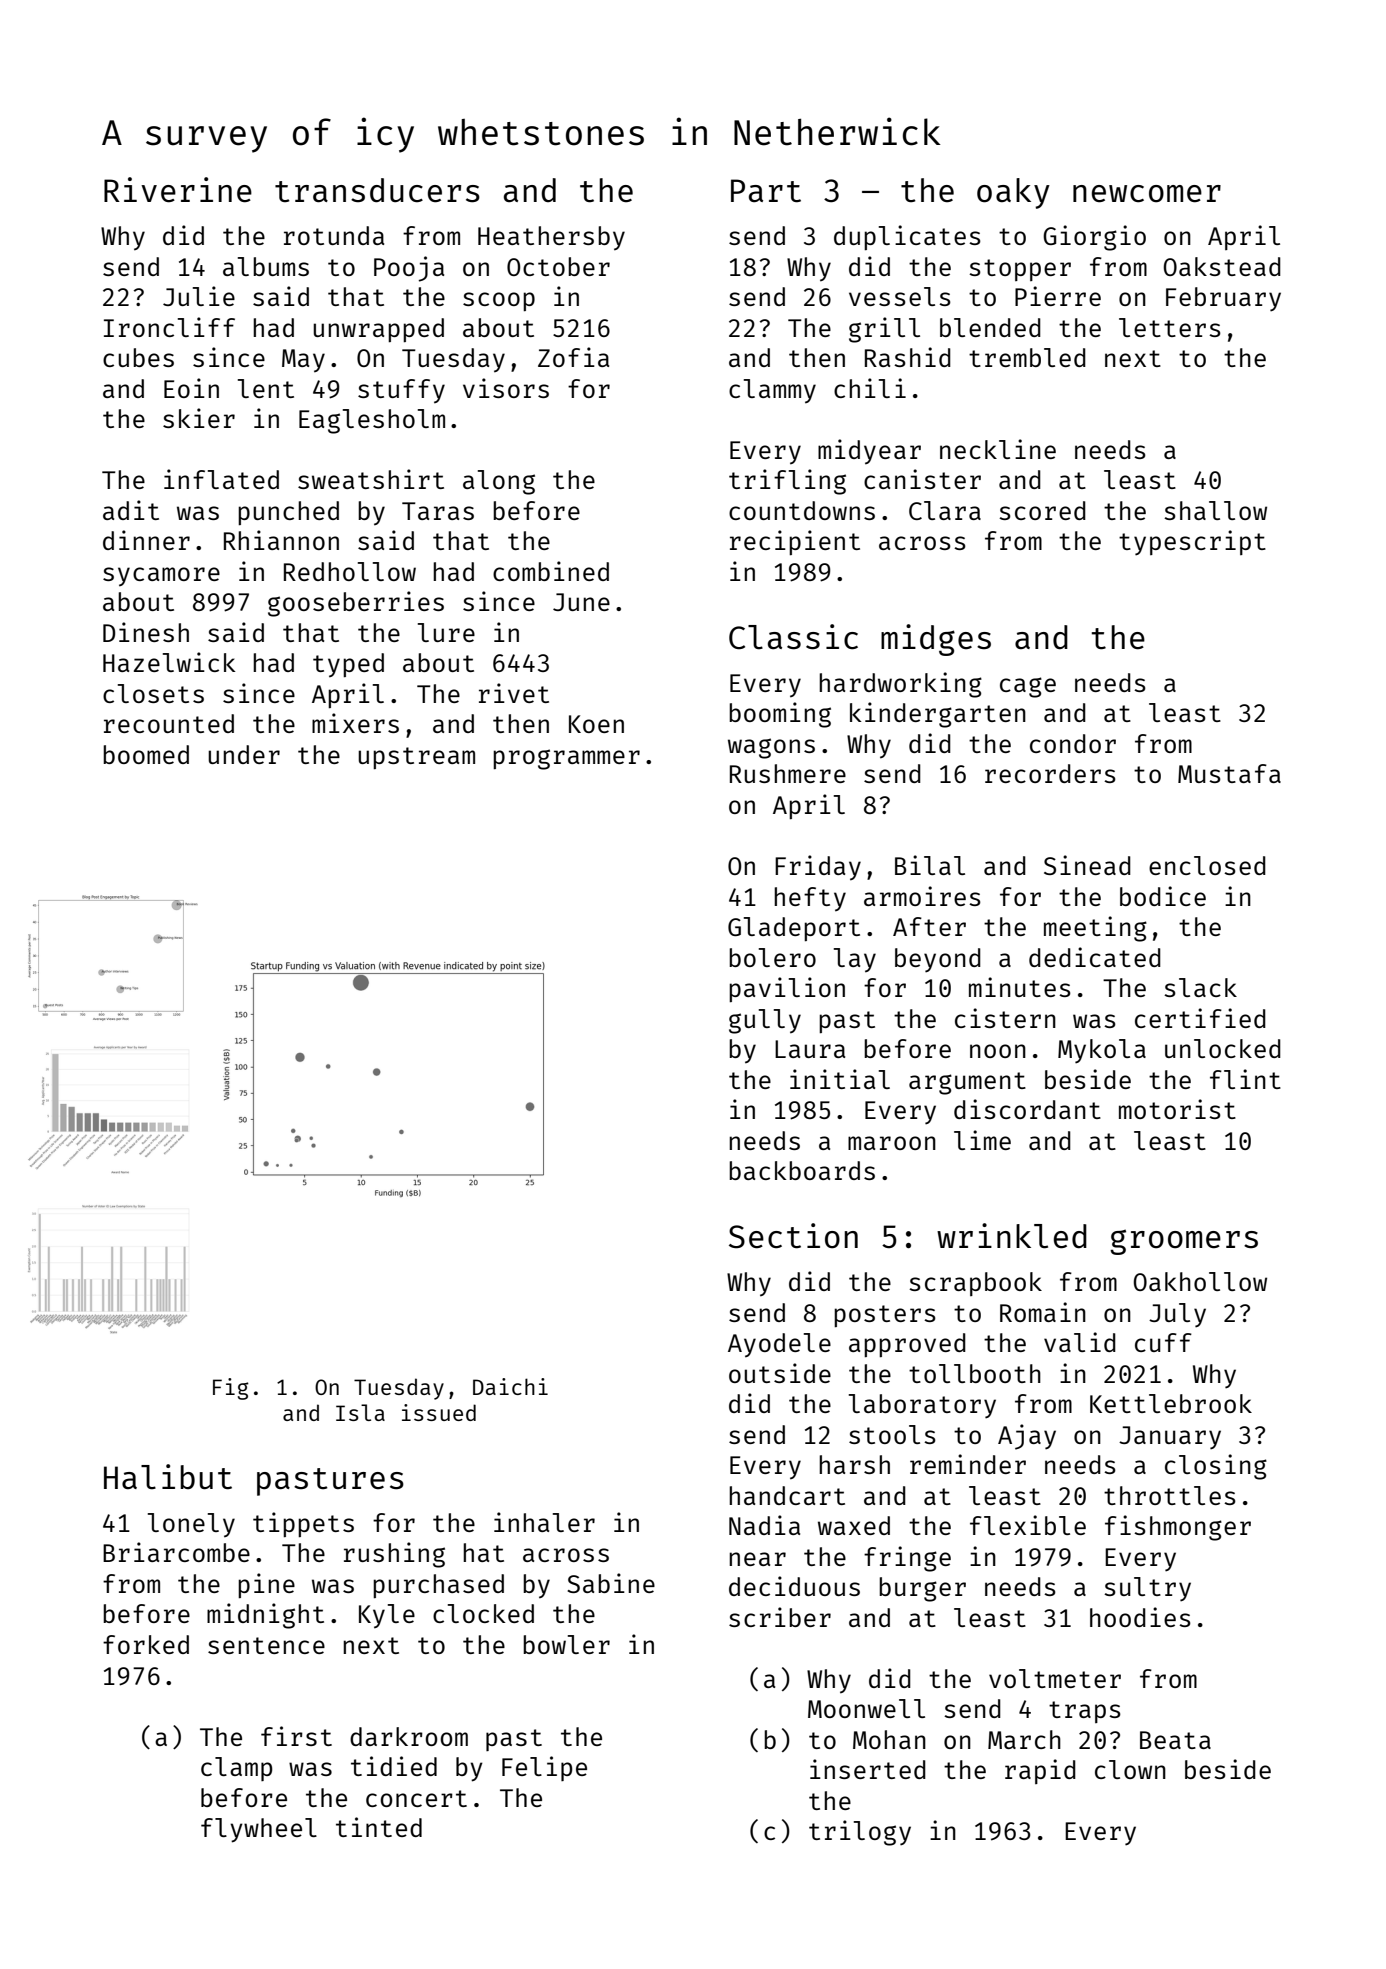  I want to click on voltmeter, so click(1055, 1678).
